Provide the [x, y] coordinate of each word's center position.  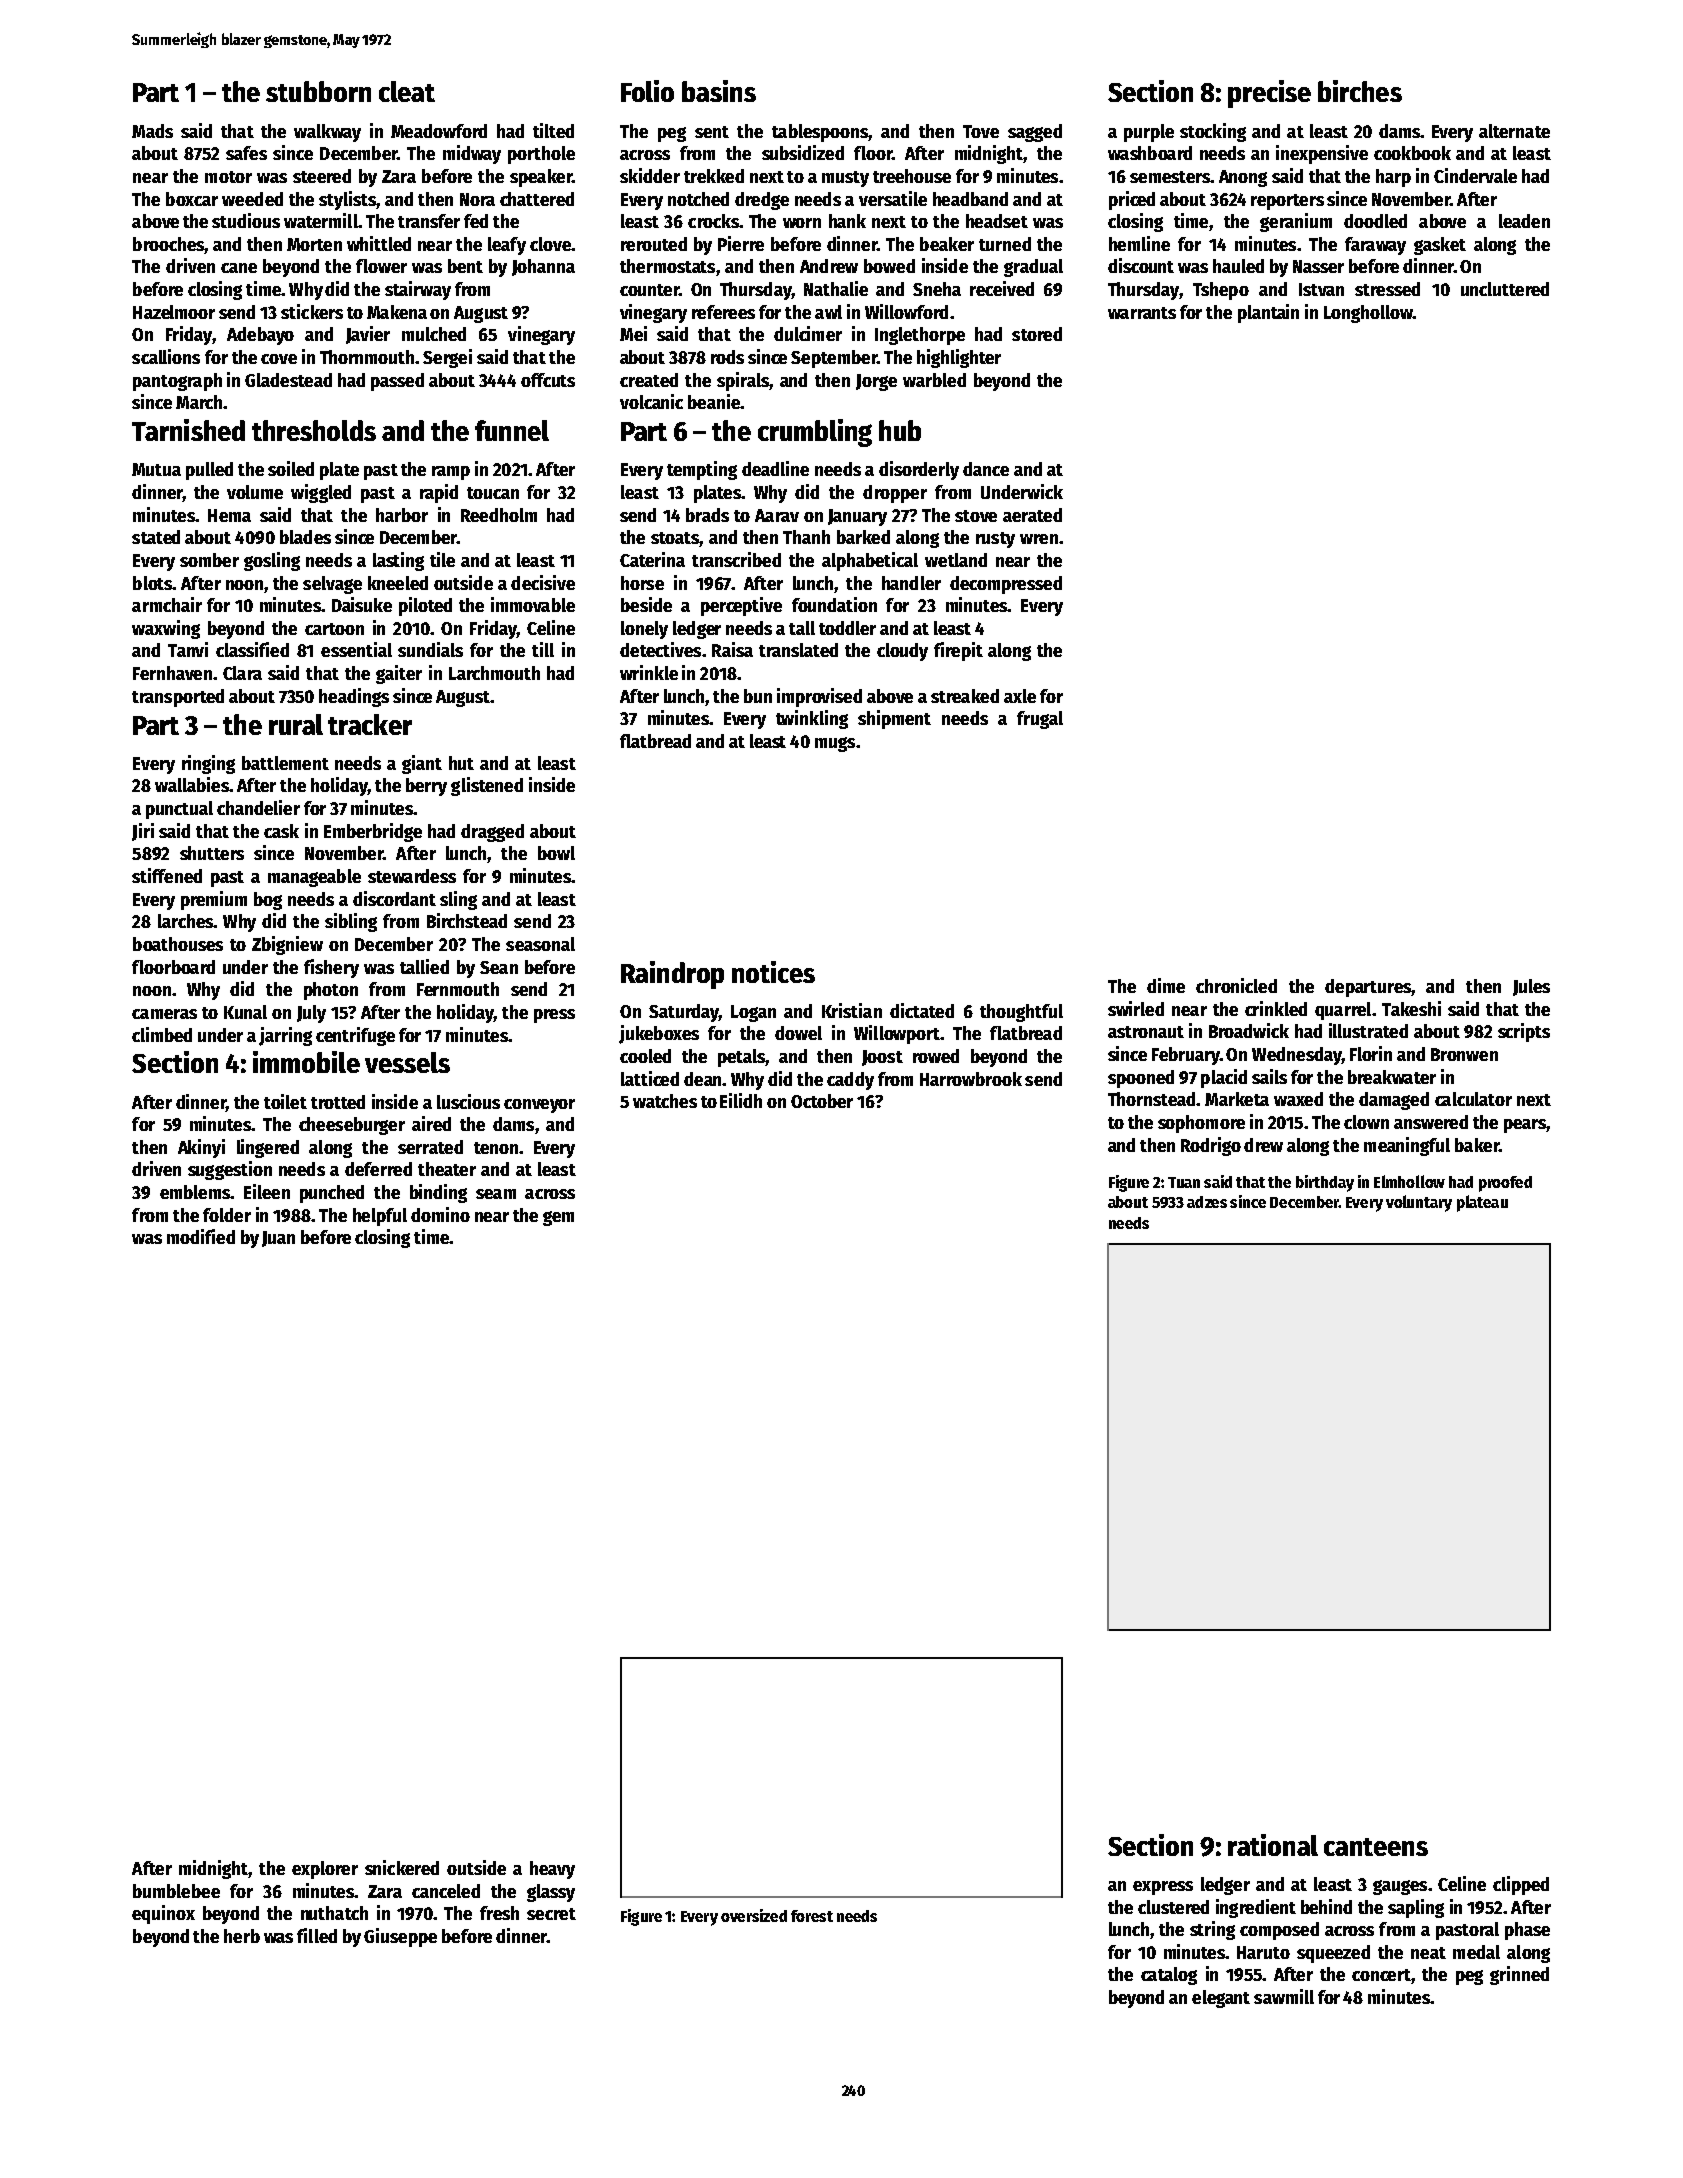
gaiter [399, 674]
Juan [278, 1239]
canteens [1376, 1847]
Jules [1531, 987]
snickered [402, 1867]
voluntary [1419, 1203]
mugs [835, 744]
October [822, 1101]
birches [1360, 91]
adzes [1207, 1202]
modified [201, 1236]
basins [719, 91]
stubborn [318, 91]
